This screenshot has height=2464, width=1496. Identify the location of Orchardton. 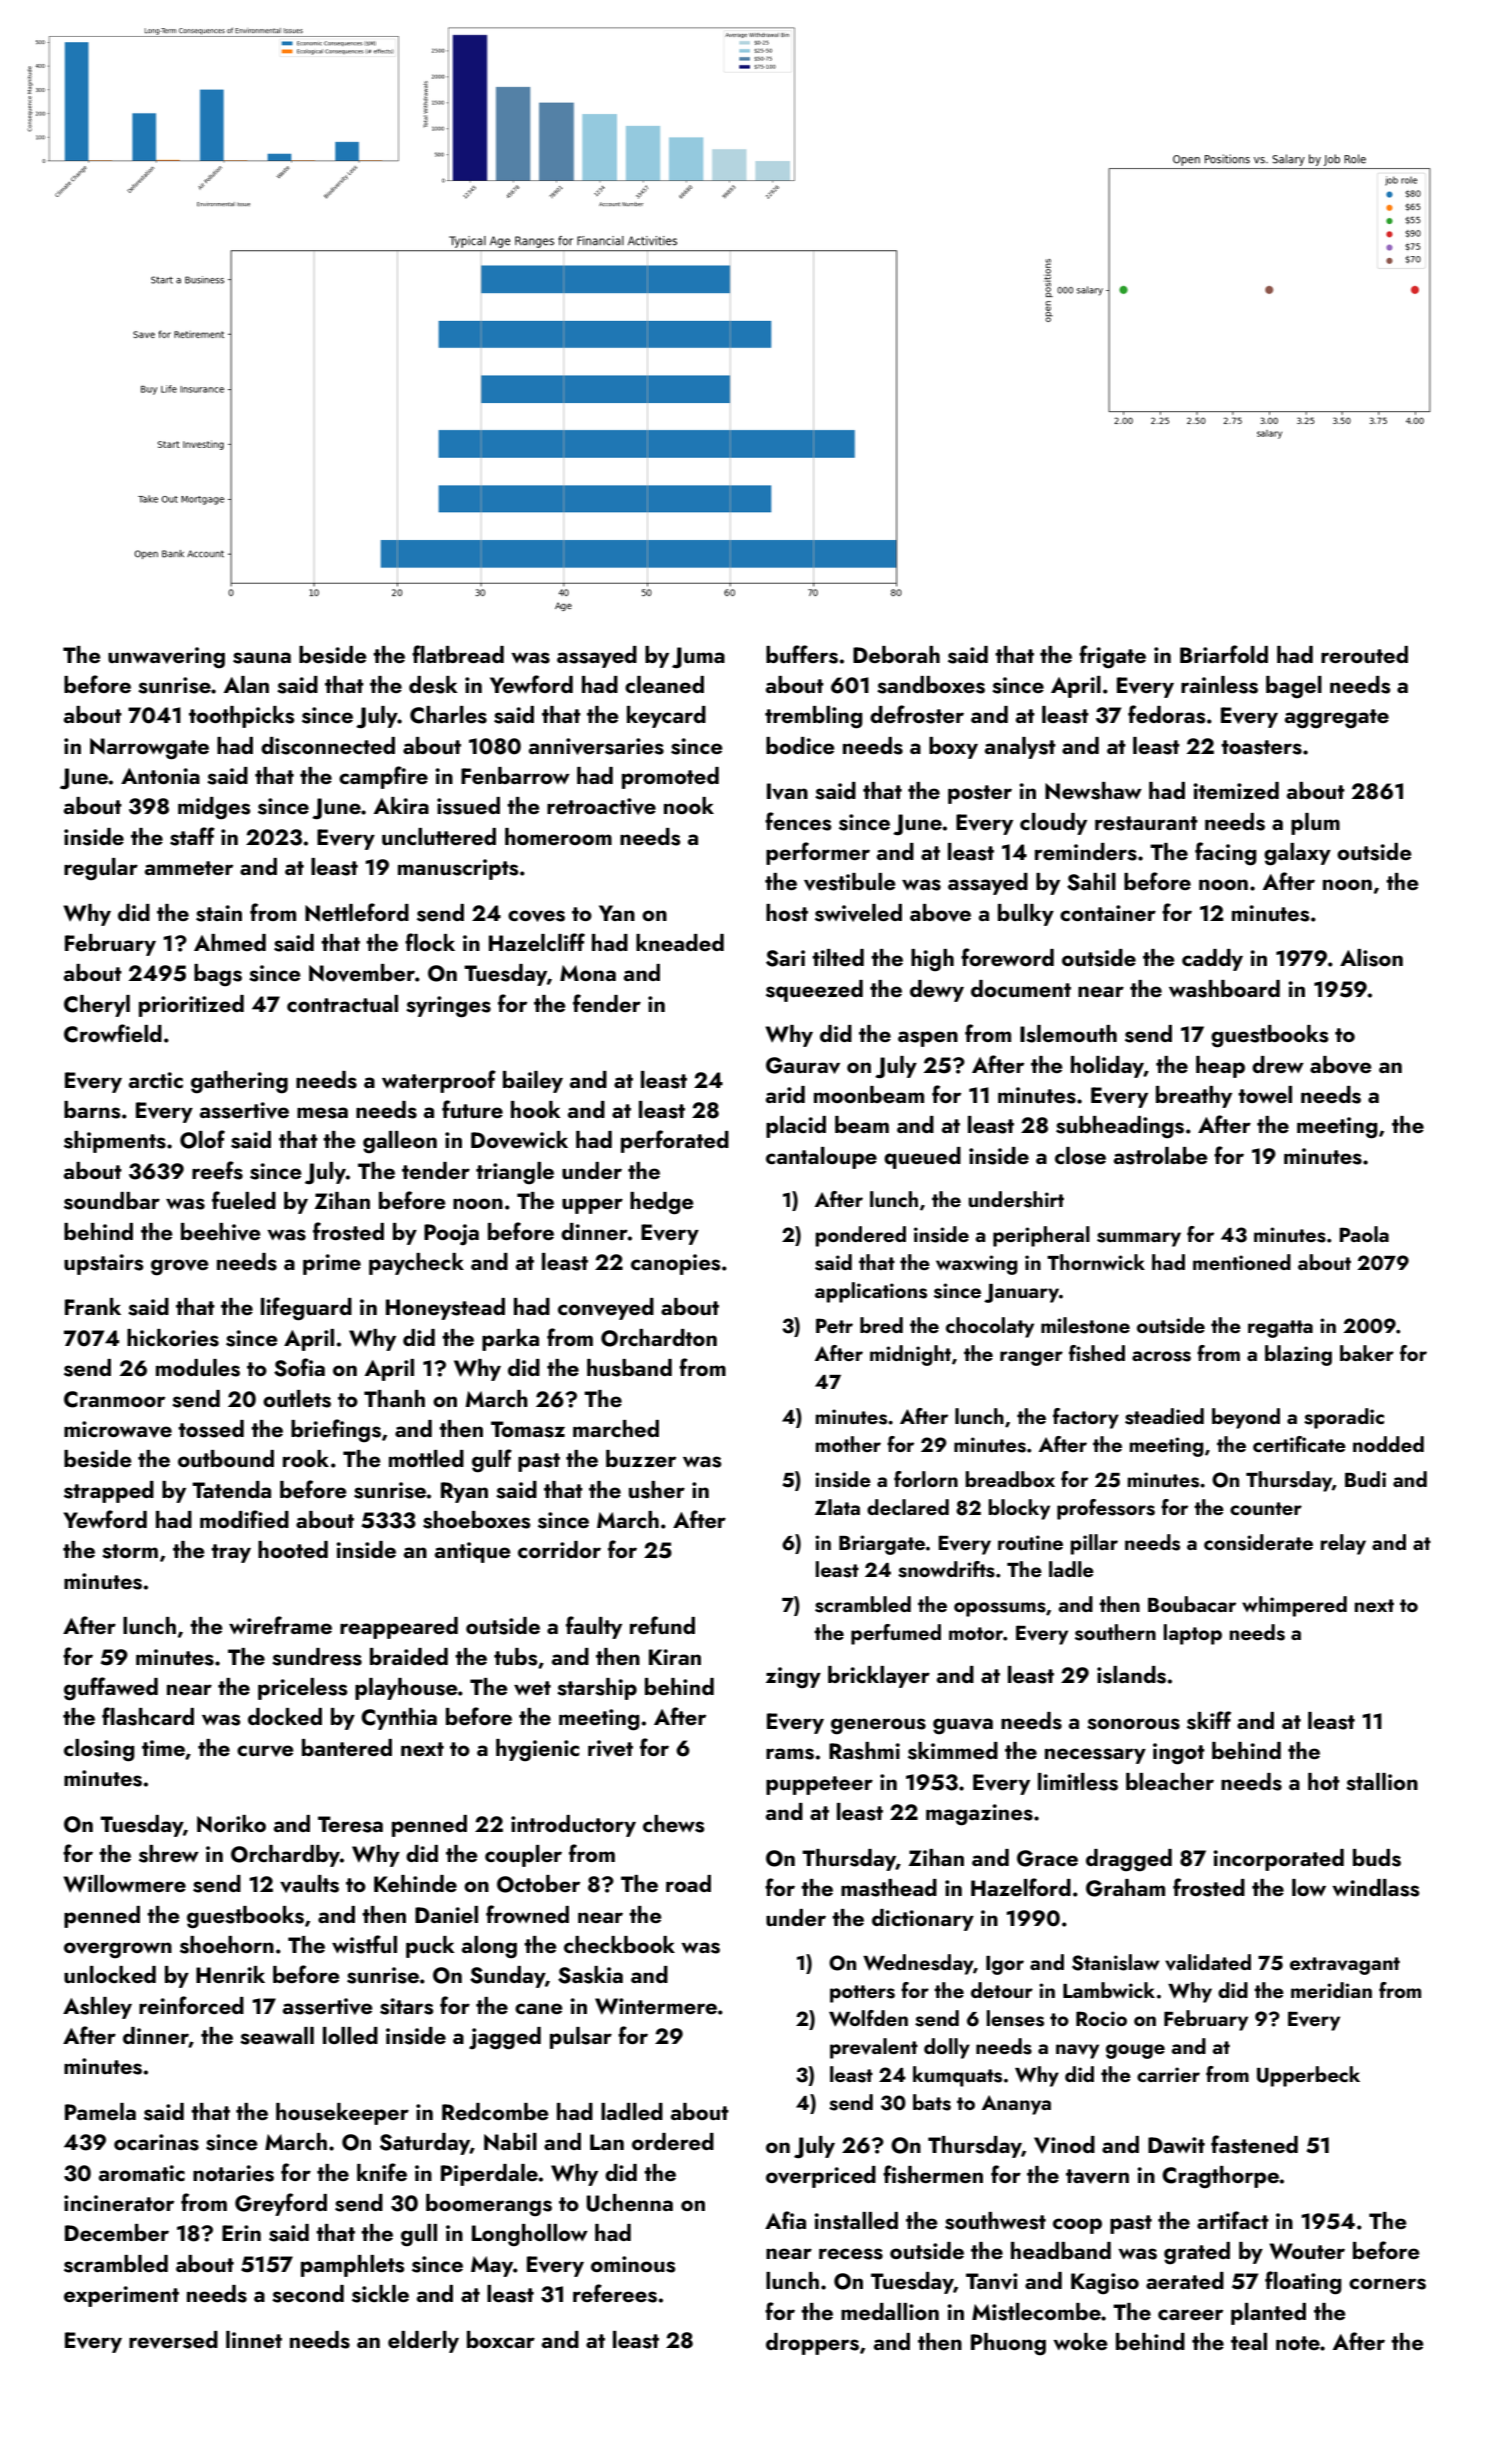
(659, 1338).
